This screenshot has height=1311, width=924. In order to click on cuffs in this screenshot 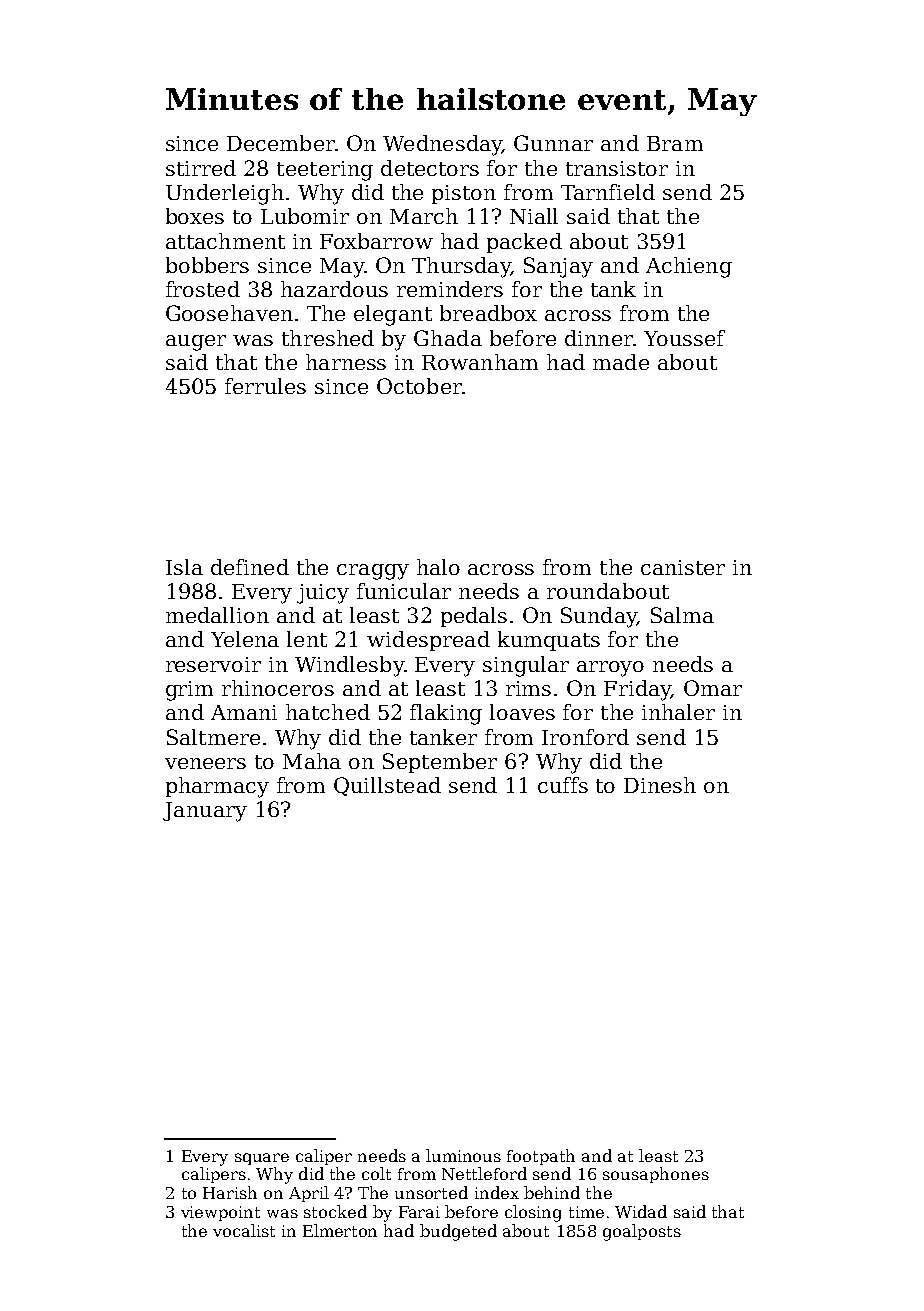, I will do `click(563, 785)`.
